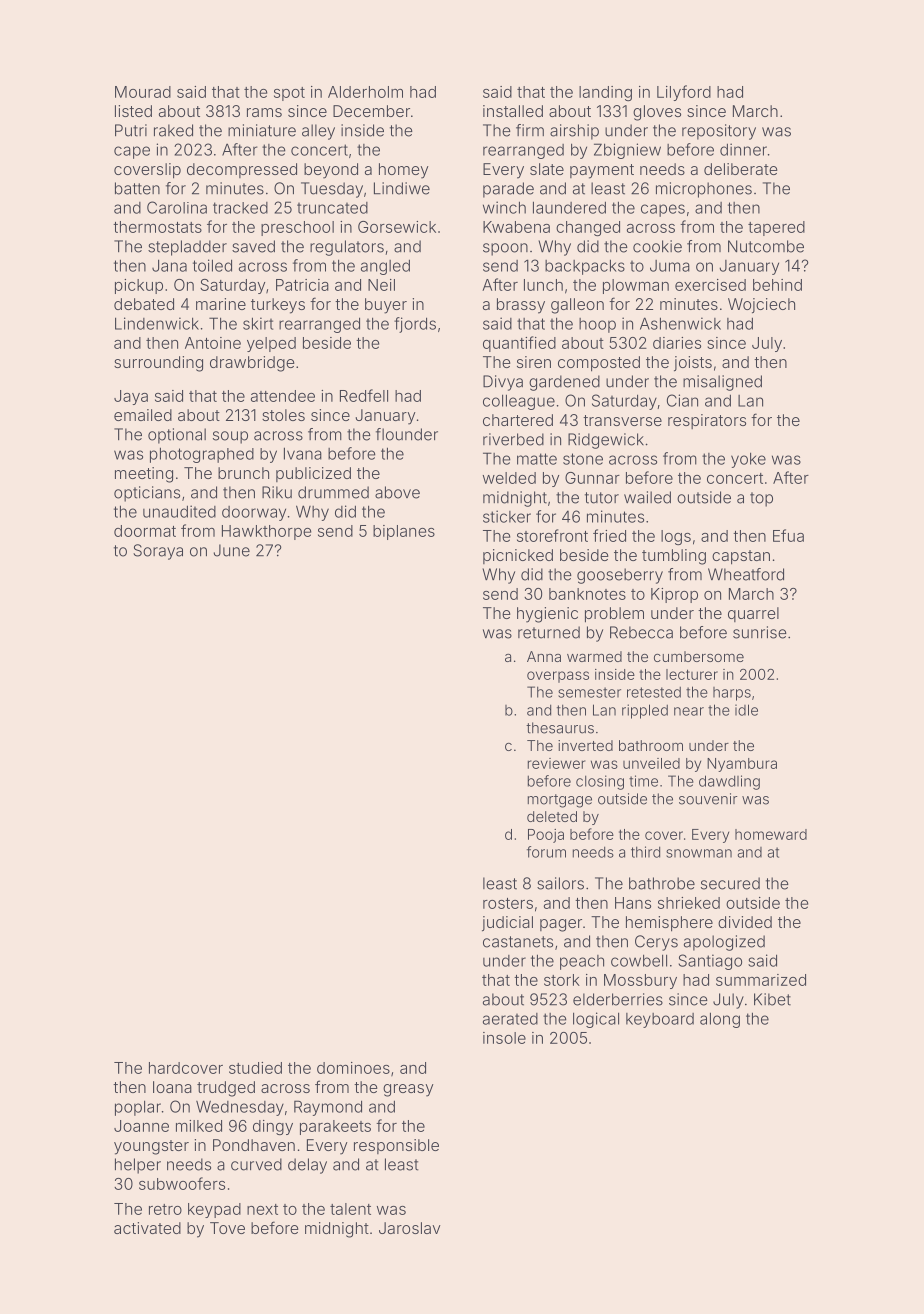  What do you see at coordinates (227, 1228) in the page?
I see `Tove` at bounding box center [227, 1228].
